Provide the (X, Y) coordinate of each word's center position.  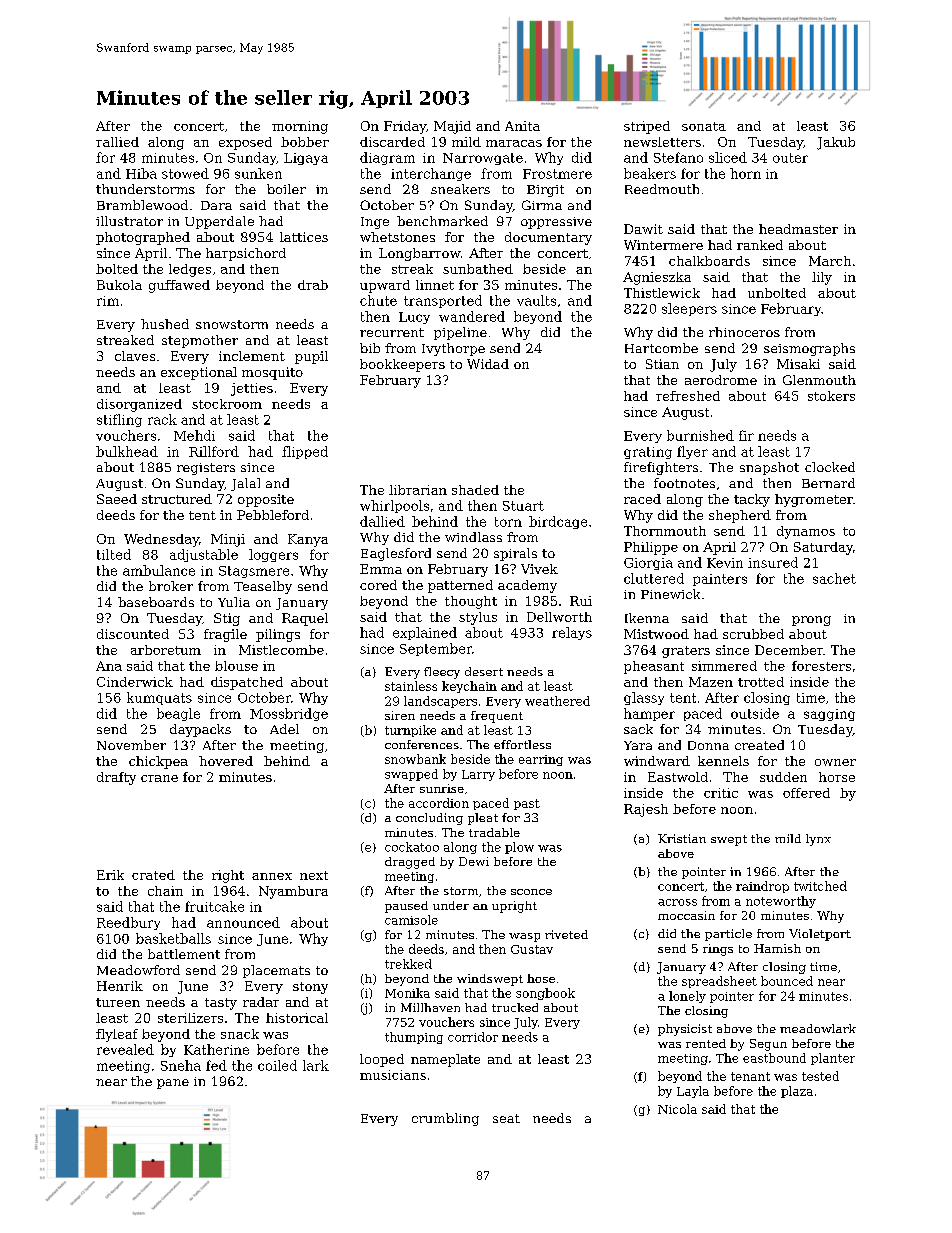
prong (811, 621)
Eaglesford (396, 554)
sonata (704, 126)
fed (216, 1065)
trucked (515, 1007)
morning (300, 127)
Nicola (677, 1109)
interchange (431, 174)
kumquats (159, 698)
